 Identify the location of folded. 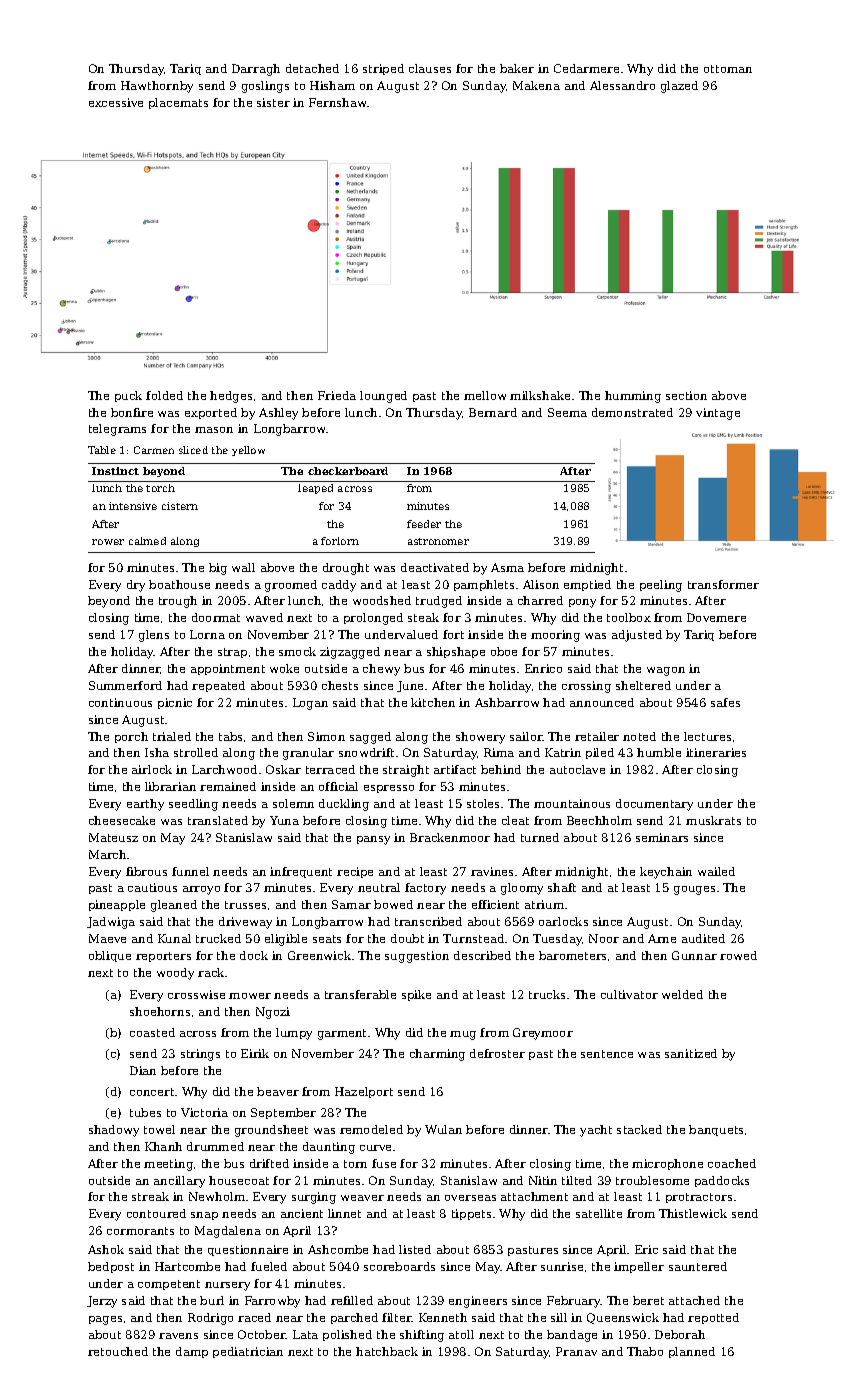
(164, 395).
